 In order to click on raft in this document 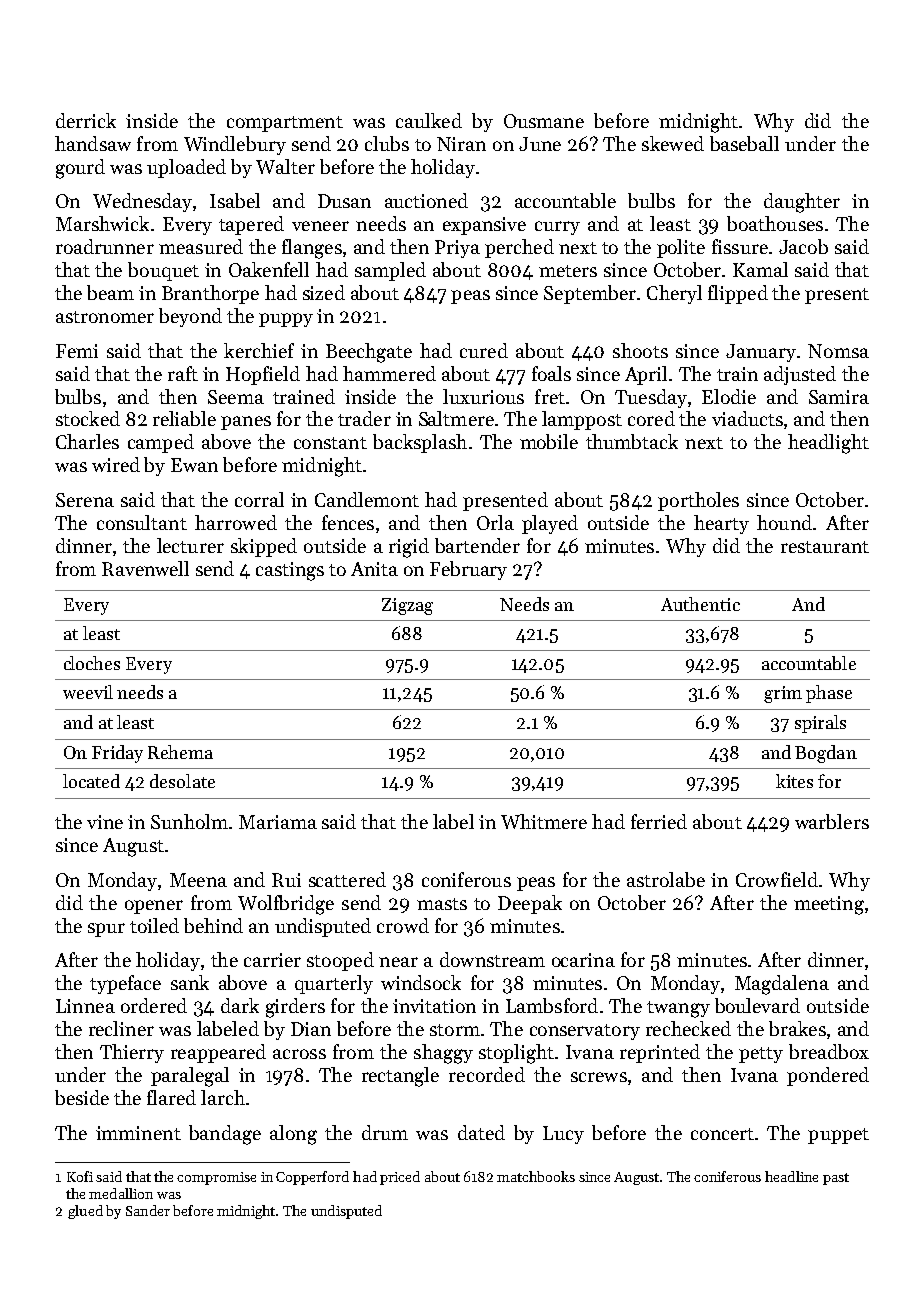, I will do `click(183, 373)`.
